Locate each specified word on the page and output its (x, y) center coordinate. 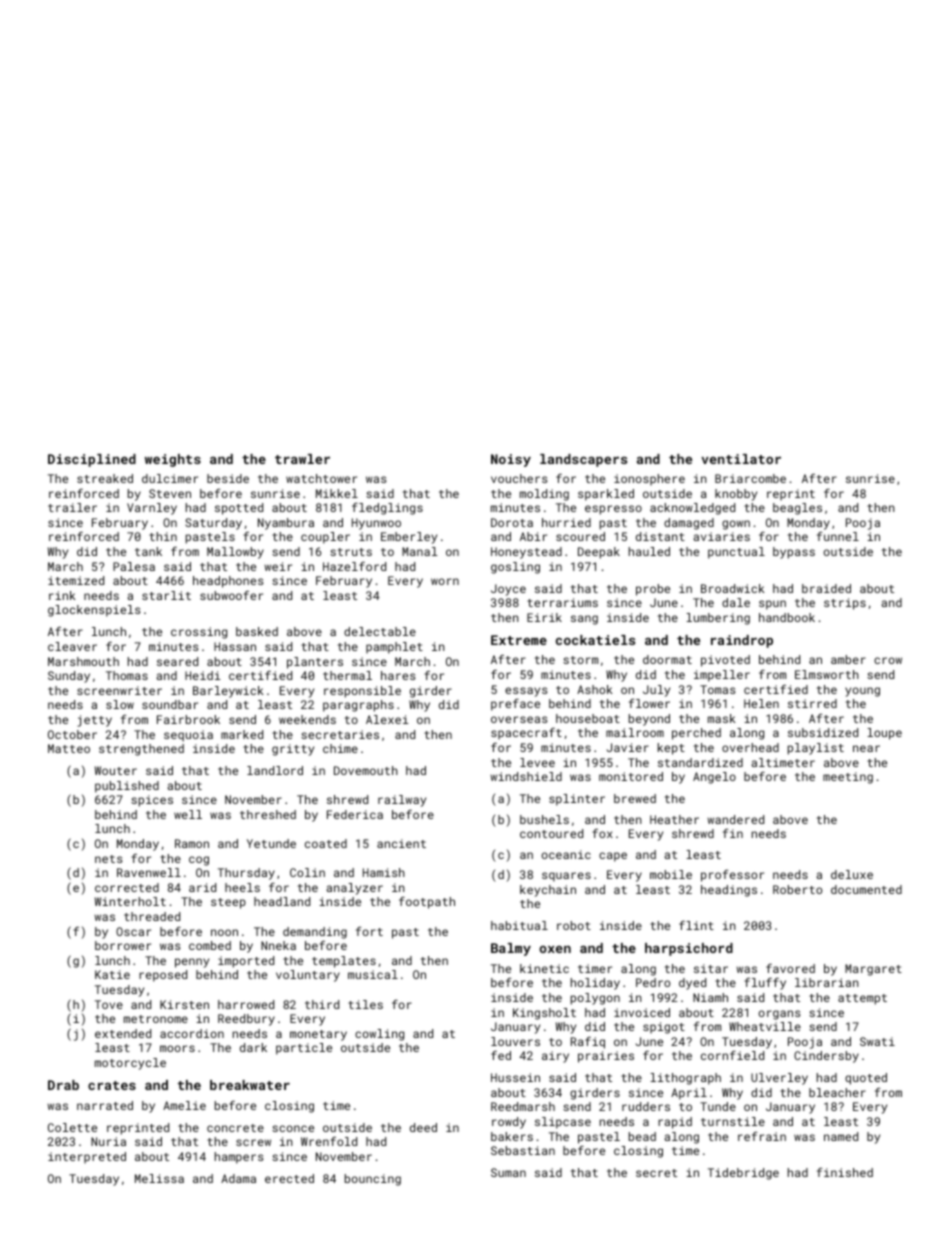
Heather (674, 819)
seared (177, 661)
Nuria (108, 1141)
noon (224, 932)
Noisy (511, 460)
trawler (302, 459)
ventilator (741, 459)
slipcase (563, 1123)
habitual (519, 925)
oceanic (566, 854)
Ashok (595, 689)
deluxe (852, 874)
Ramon (192, 843)
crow (888, 660)
